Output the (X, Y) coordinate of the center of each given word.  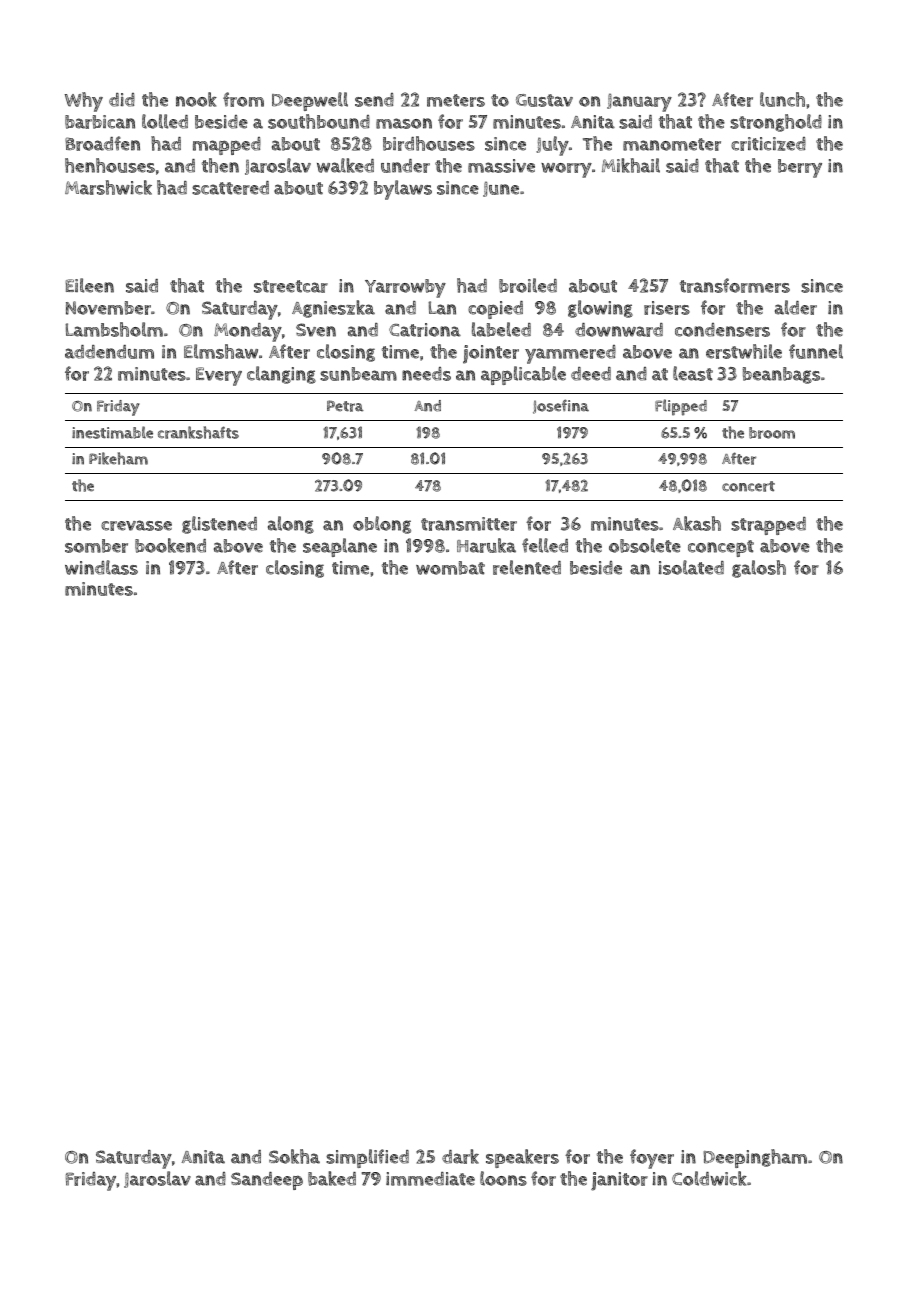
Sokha (294, 1156)
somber (96, 546)
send (374, 100)
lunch (782, 99)
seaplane (340, 547)
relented (527, 567)
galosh (759, 569)
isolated (691, 567)
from (243, 99)
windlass (101, 567)
